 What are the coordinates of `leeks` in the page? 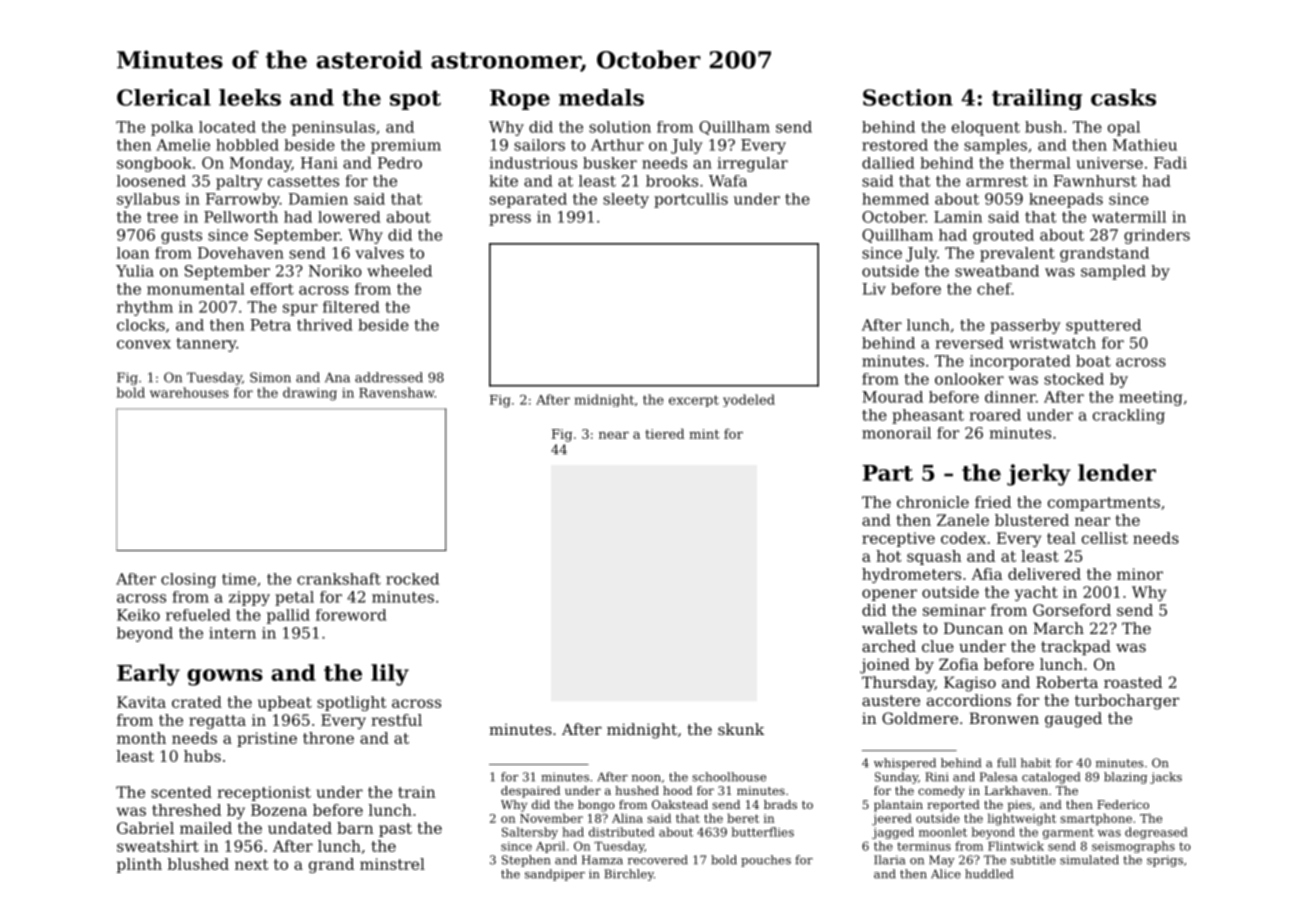 It's located at (250, 97).
